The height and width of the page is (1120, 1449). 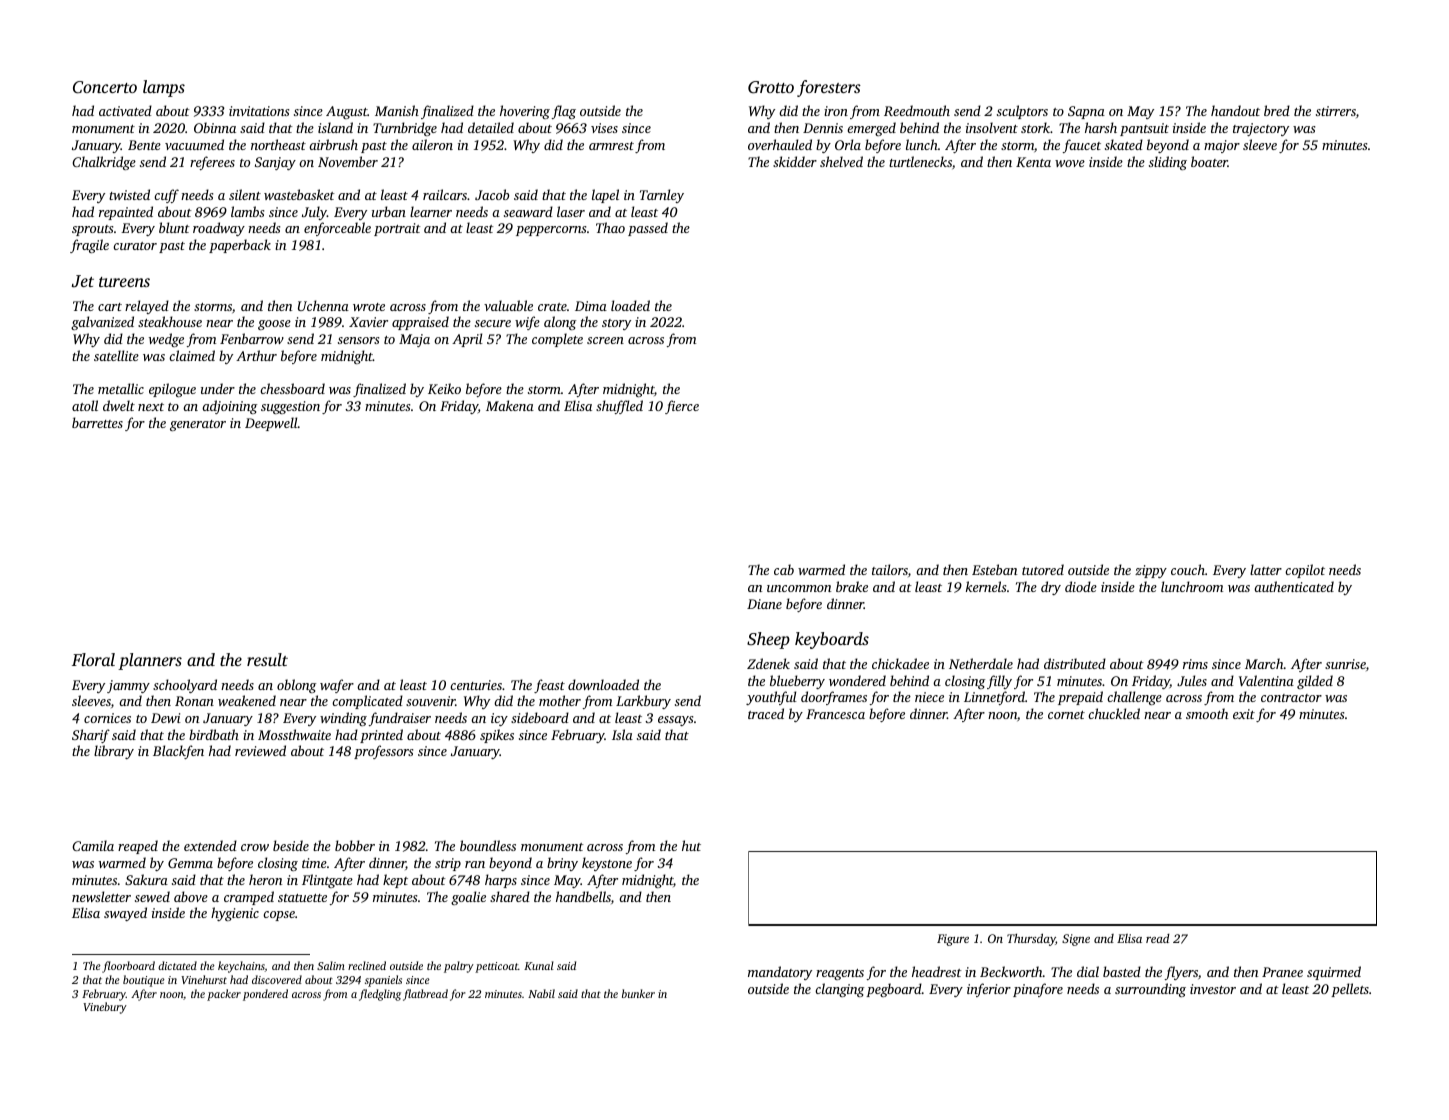 I want to click on Makena, so click(x=510, y=405).
